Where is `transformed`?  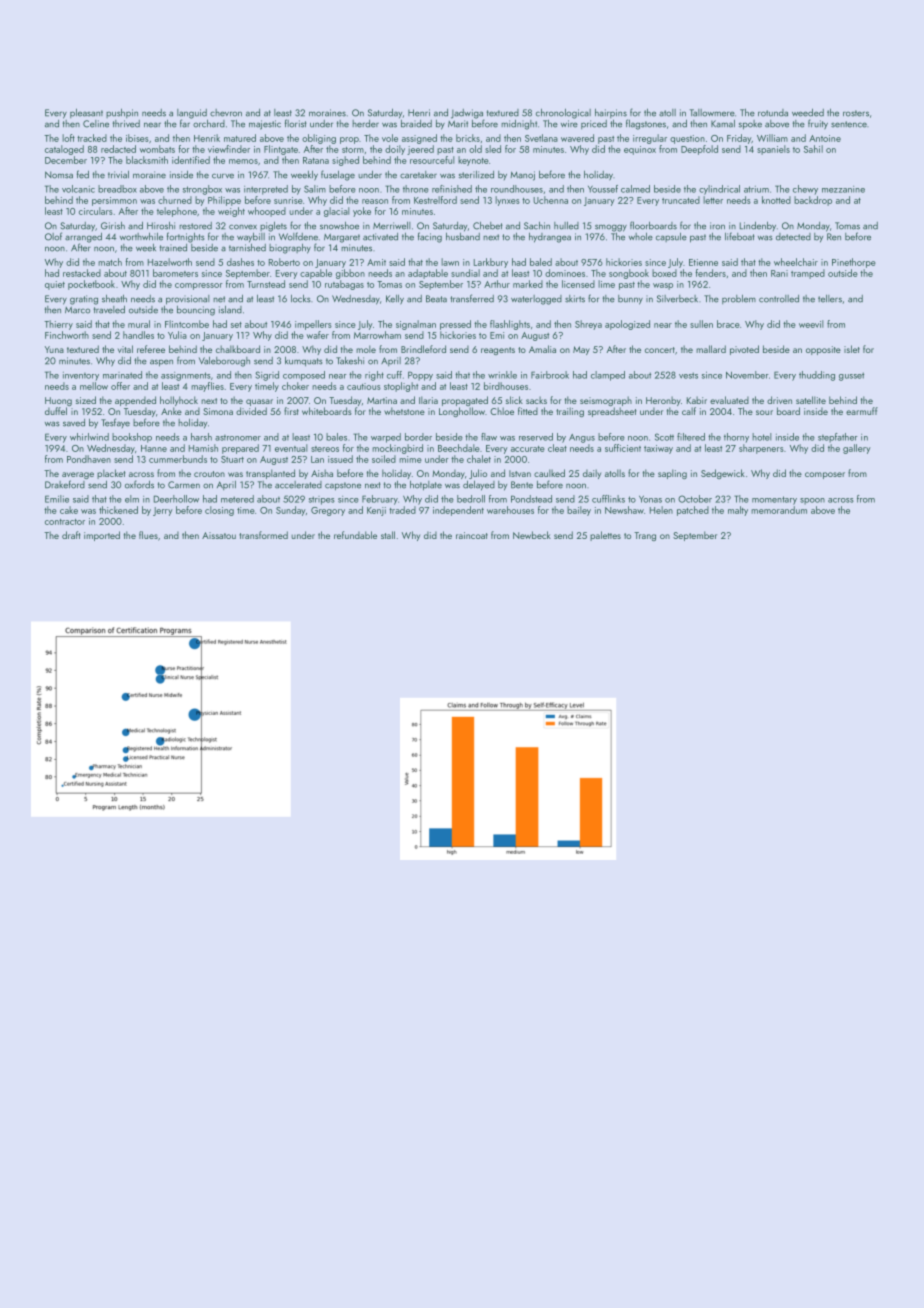
transformed is located at coordinates (263, 535).
